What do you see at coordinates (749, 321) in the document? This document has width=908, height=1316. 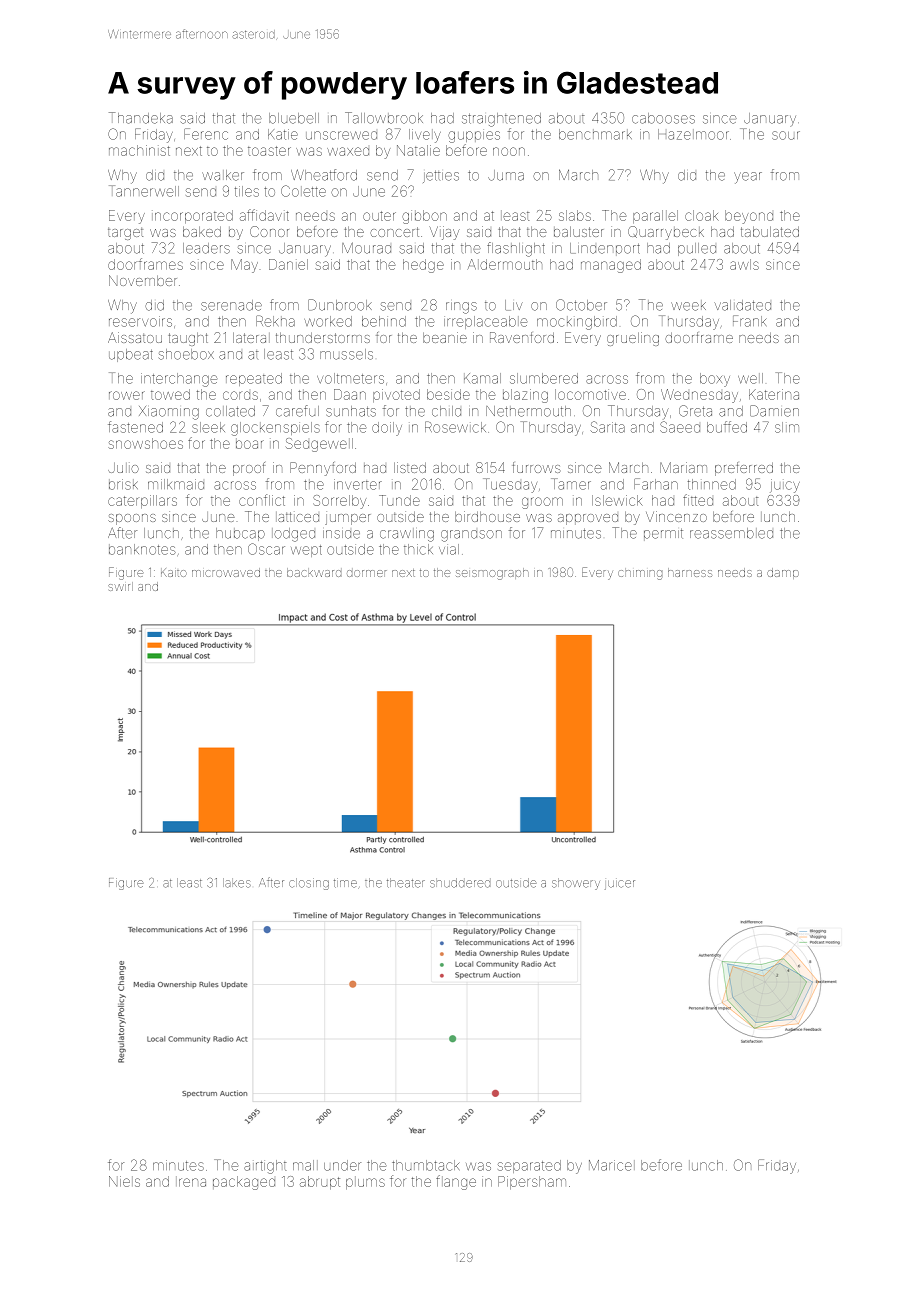 I see `Frank` at bounding box center [749, 321].
